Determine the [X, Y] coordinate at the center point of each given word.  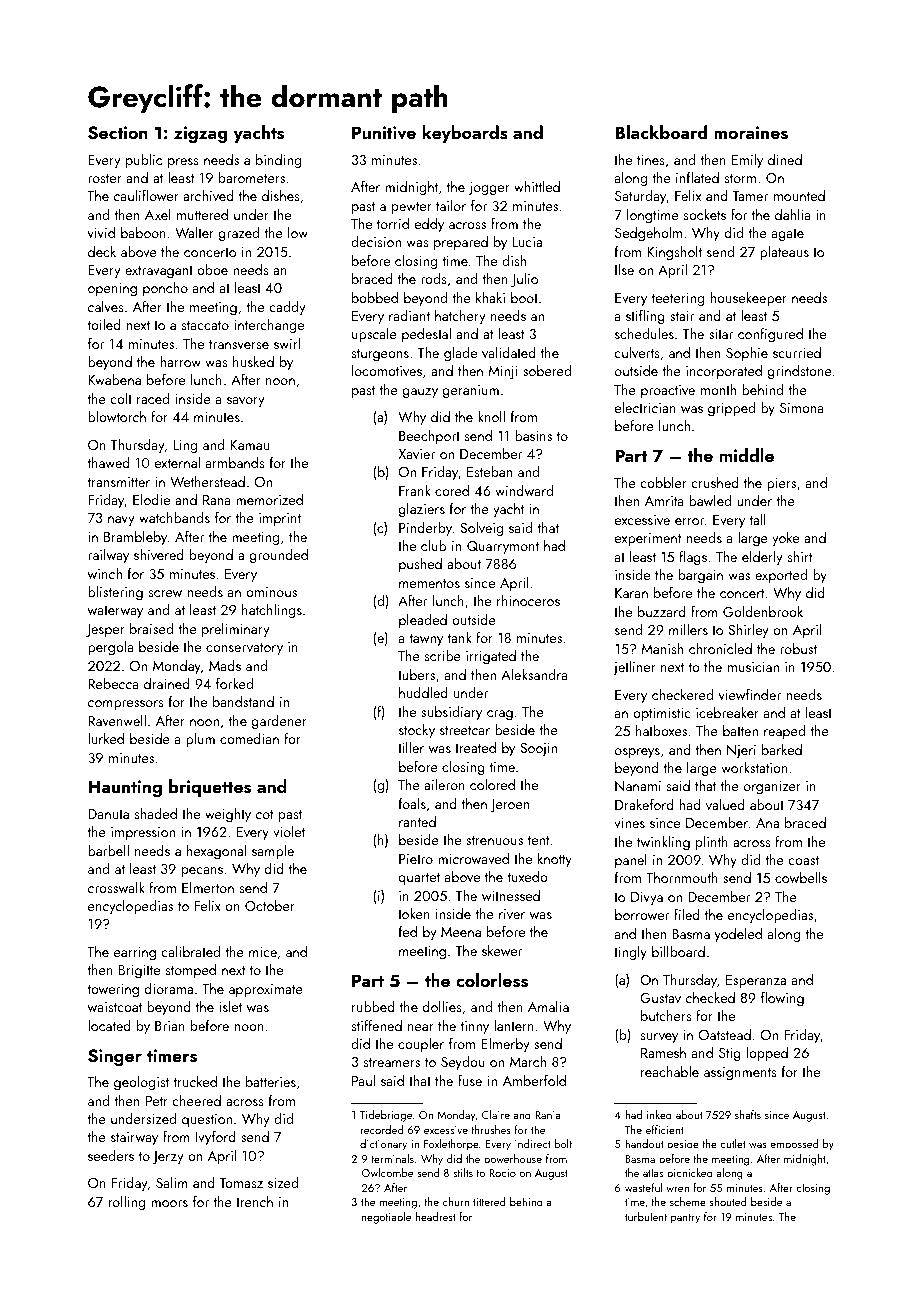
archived [208, 195]
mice [263, 952]
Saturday [640, 197]
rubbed [373, 1006]
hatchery [460, 317]
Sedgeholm [648, 234]
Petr [157, 1101]
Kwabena [114, 379]
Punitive [384, 133]
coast [803, 860]
